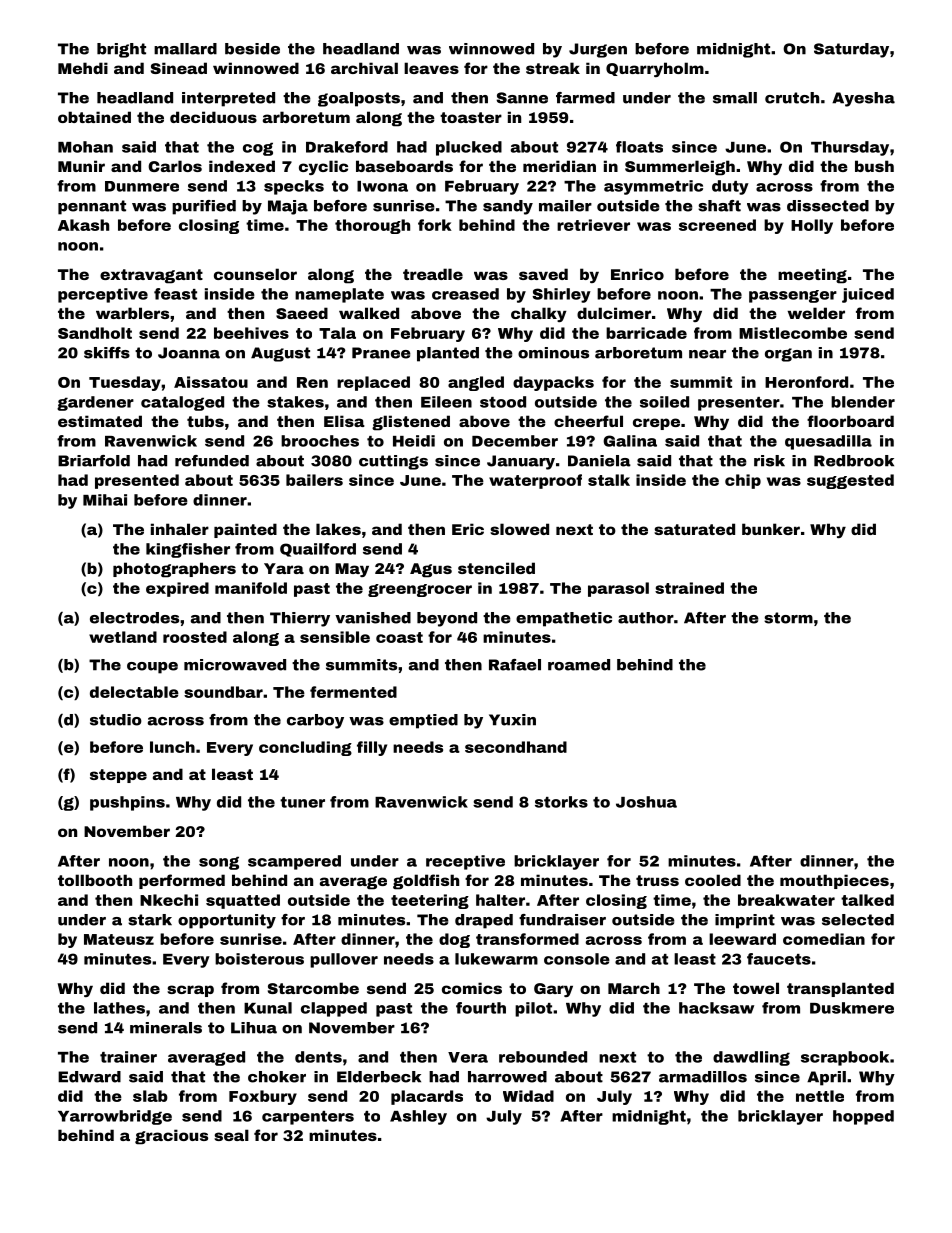 Image resolution: width=952 pixels, height=1233 pixels. I want to click on Carlos, so click(175, 166).
